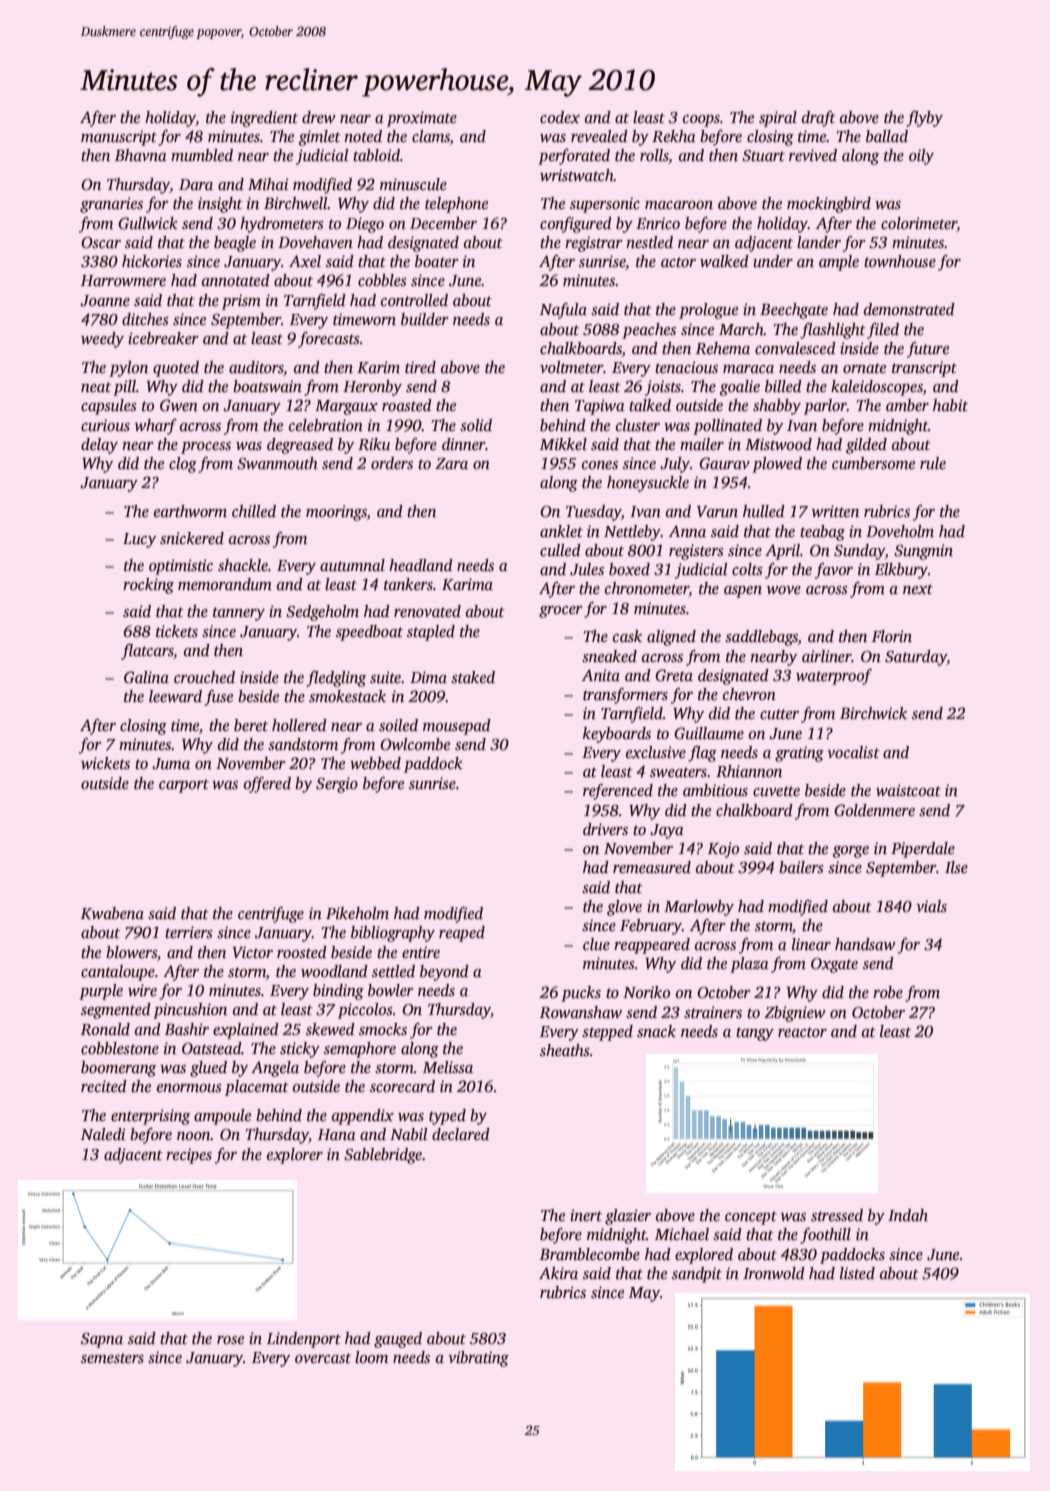 This image has width=1050, height=1491. What do you see at coordinates (950, 405) in the image?
I see `habit` at bounding box center [950, 405].
